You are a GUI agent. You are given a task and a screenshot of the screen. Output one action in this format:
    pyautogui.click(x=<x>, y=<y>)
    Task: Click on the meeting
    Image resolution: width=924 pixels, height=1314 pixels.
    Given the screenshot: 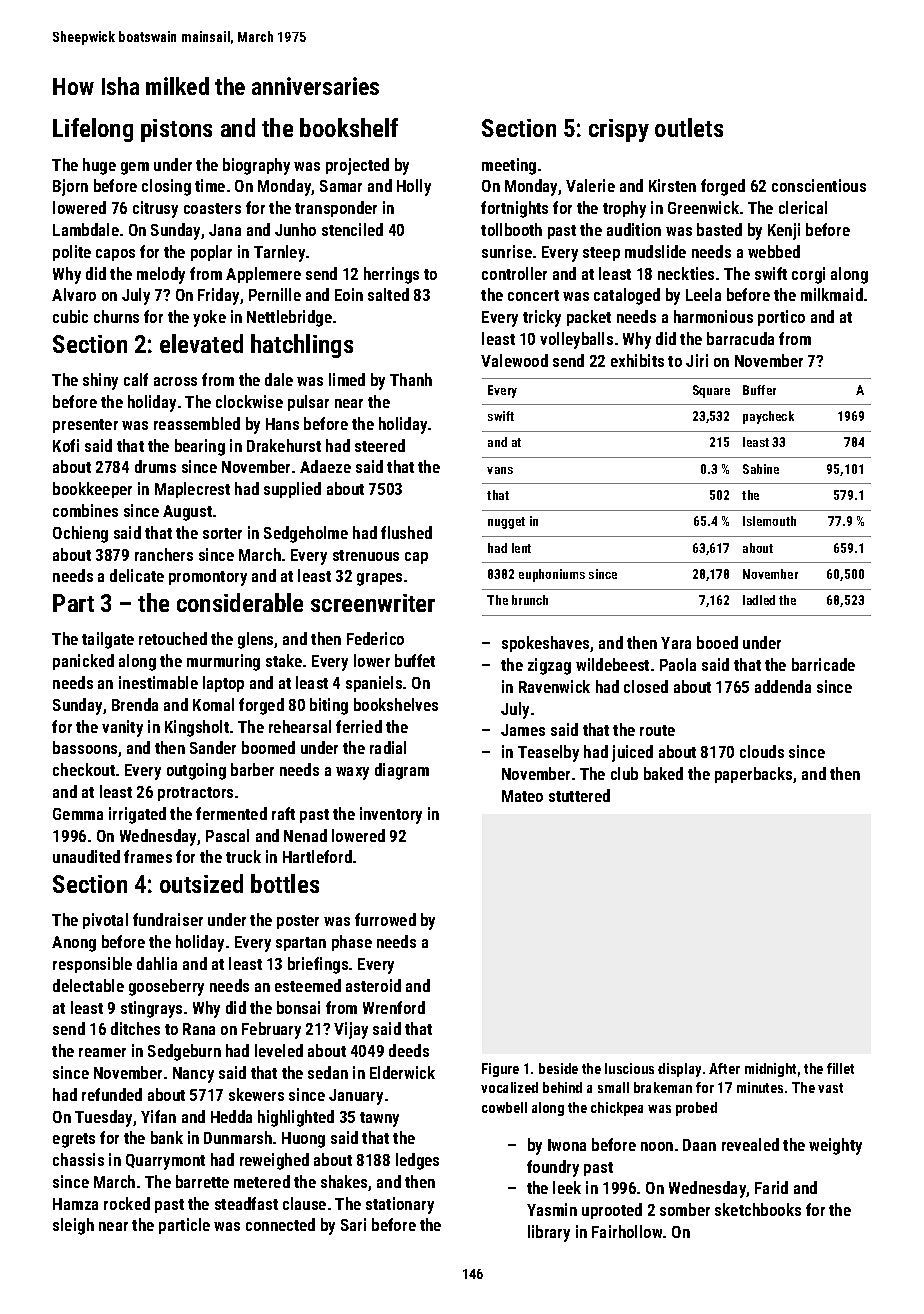 What is the action you would take?
    pyautogui.click(x=509, y=166)
